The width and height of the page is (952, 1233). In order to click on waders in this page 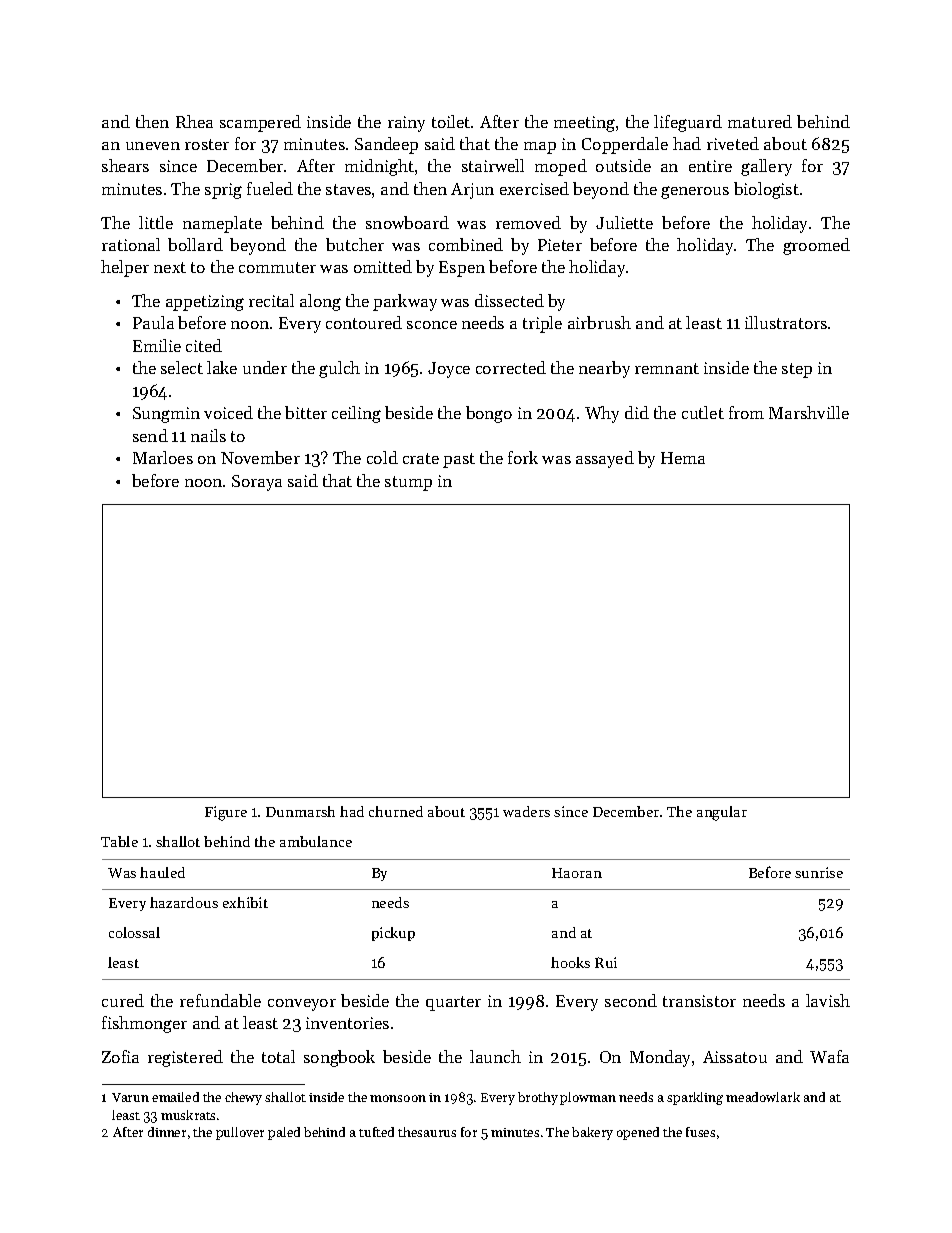, I will do `click(526, 811)`.
